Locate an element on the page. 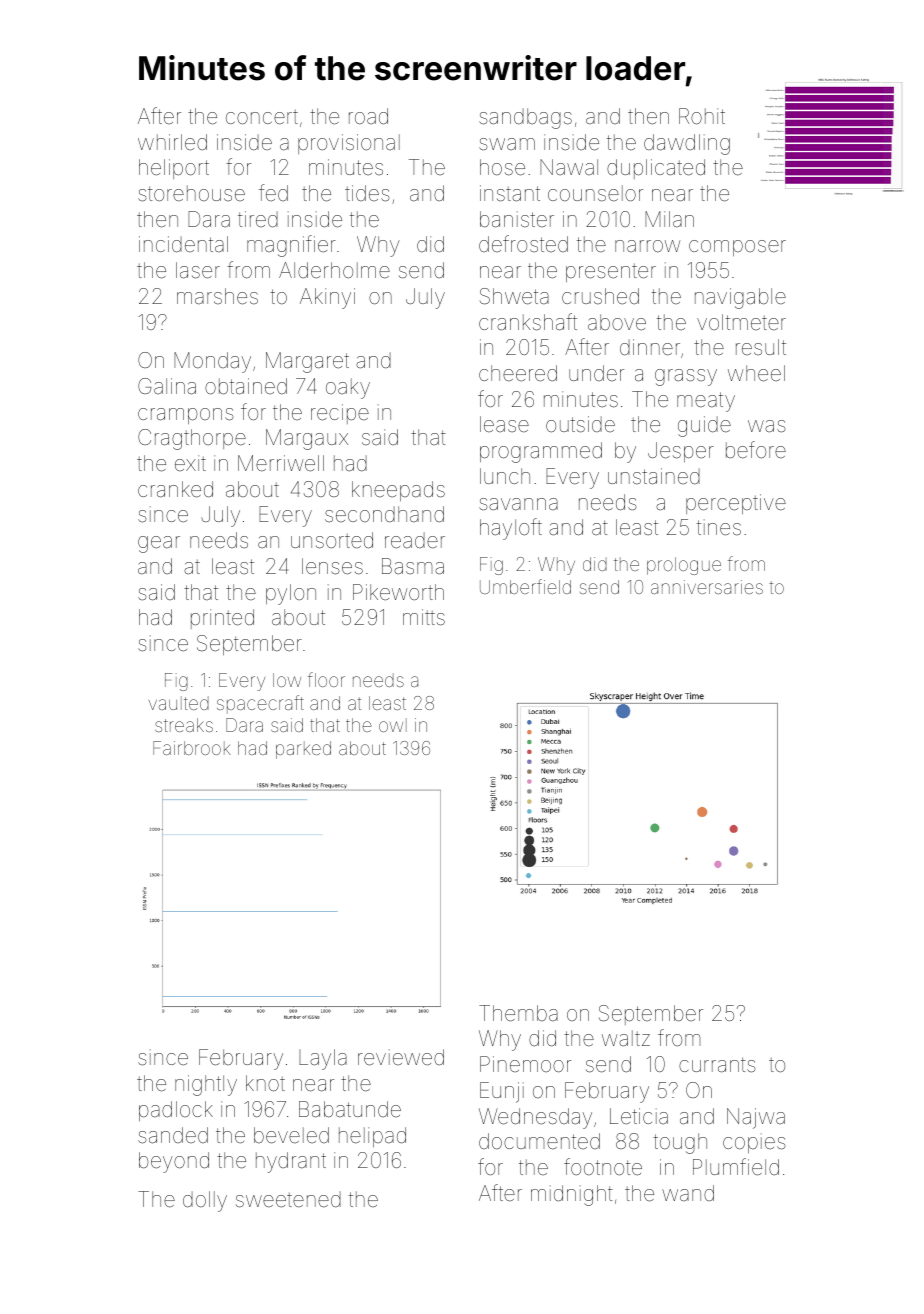 The height and width of the page is (1314, 924). dolly is located at coordinates (205, 1201).
